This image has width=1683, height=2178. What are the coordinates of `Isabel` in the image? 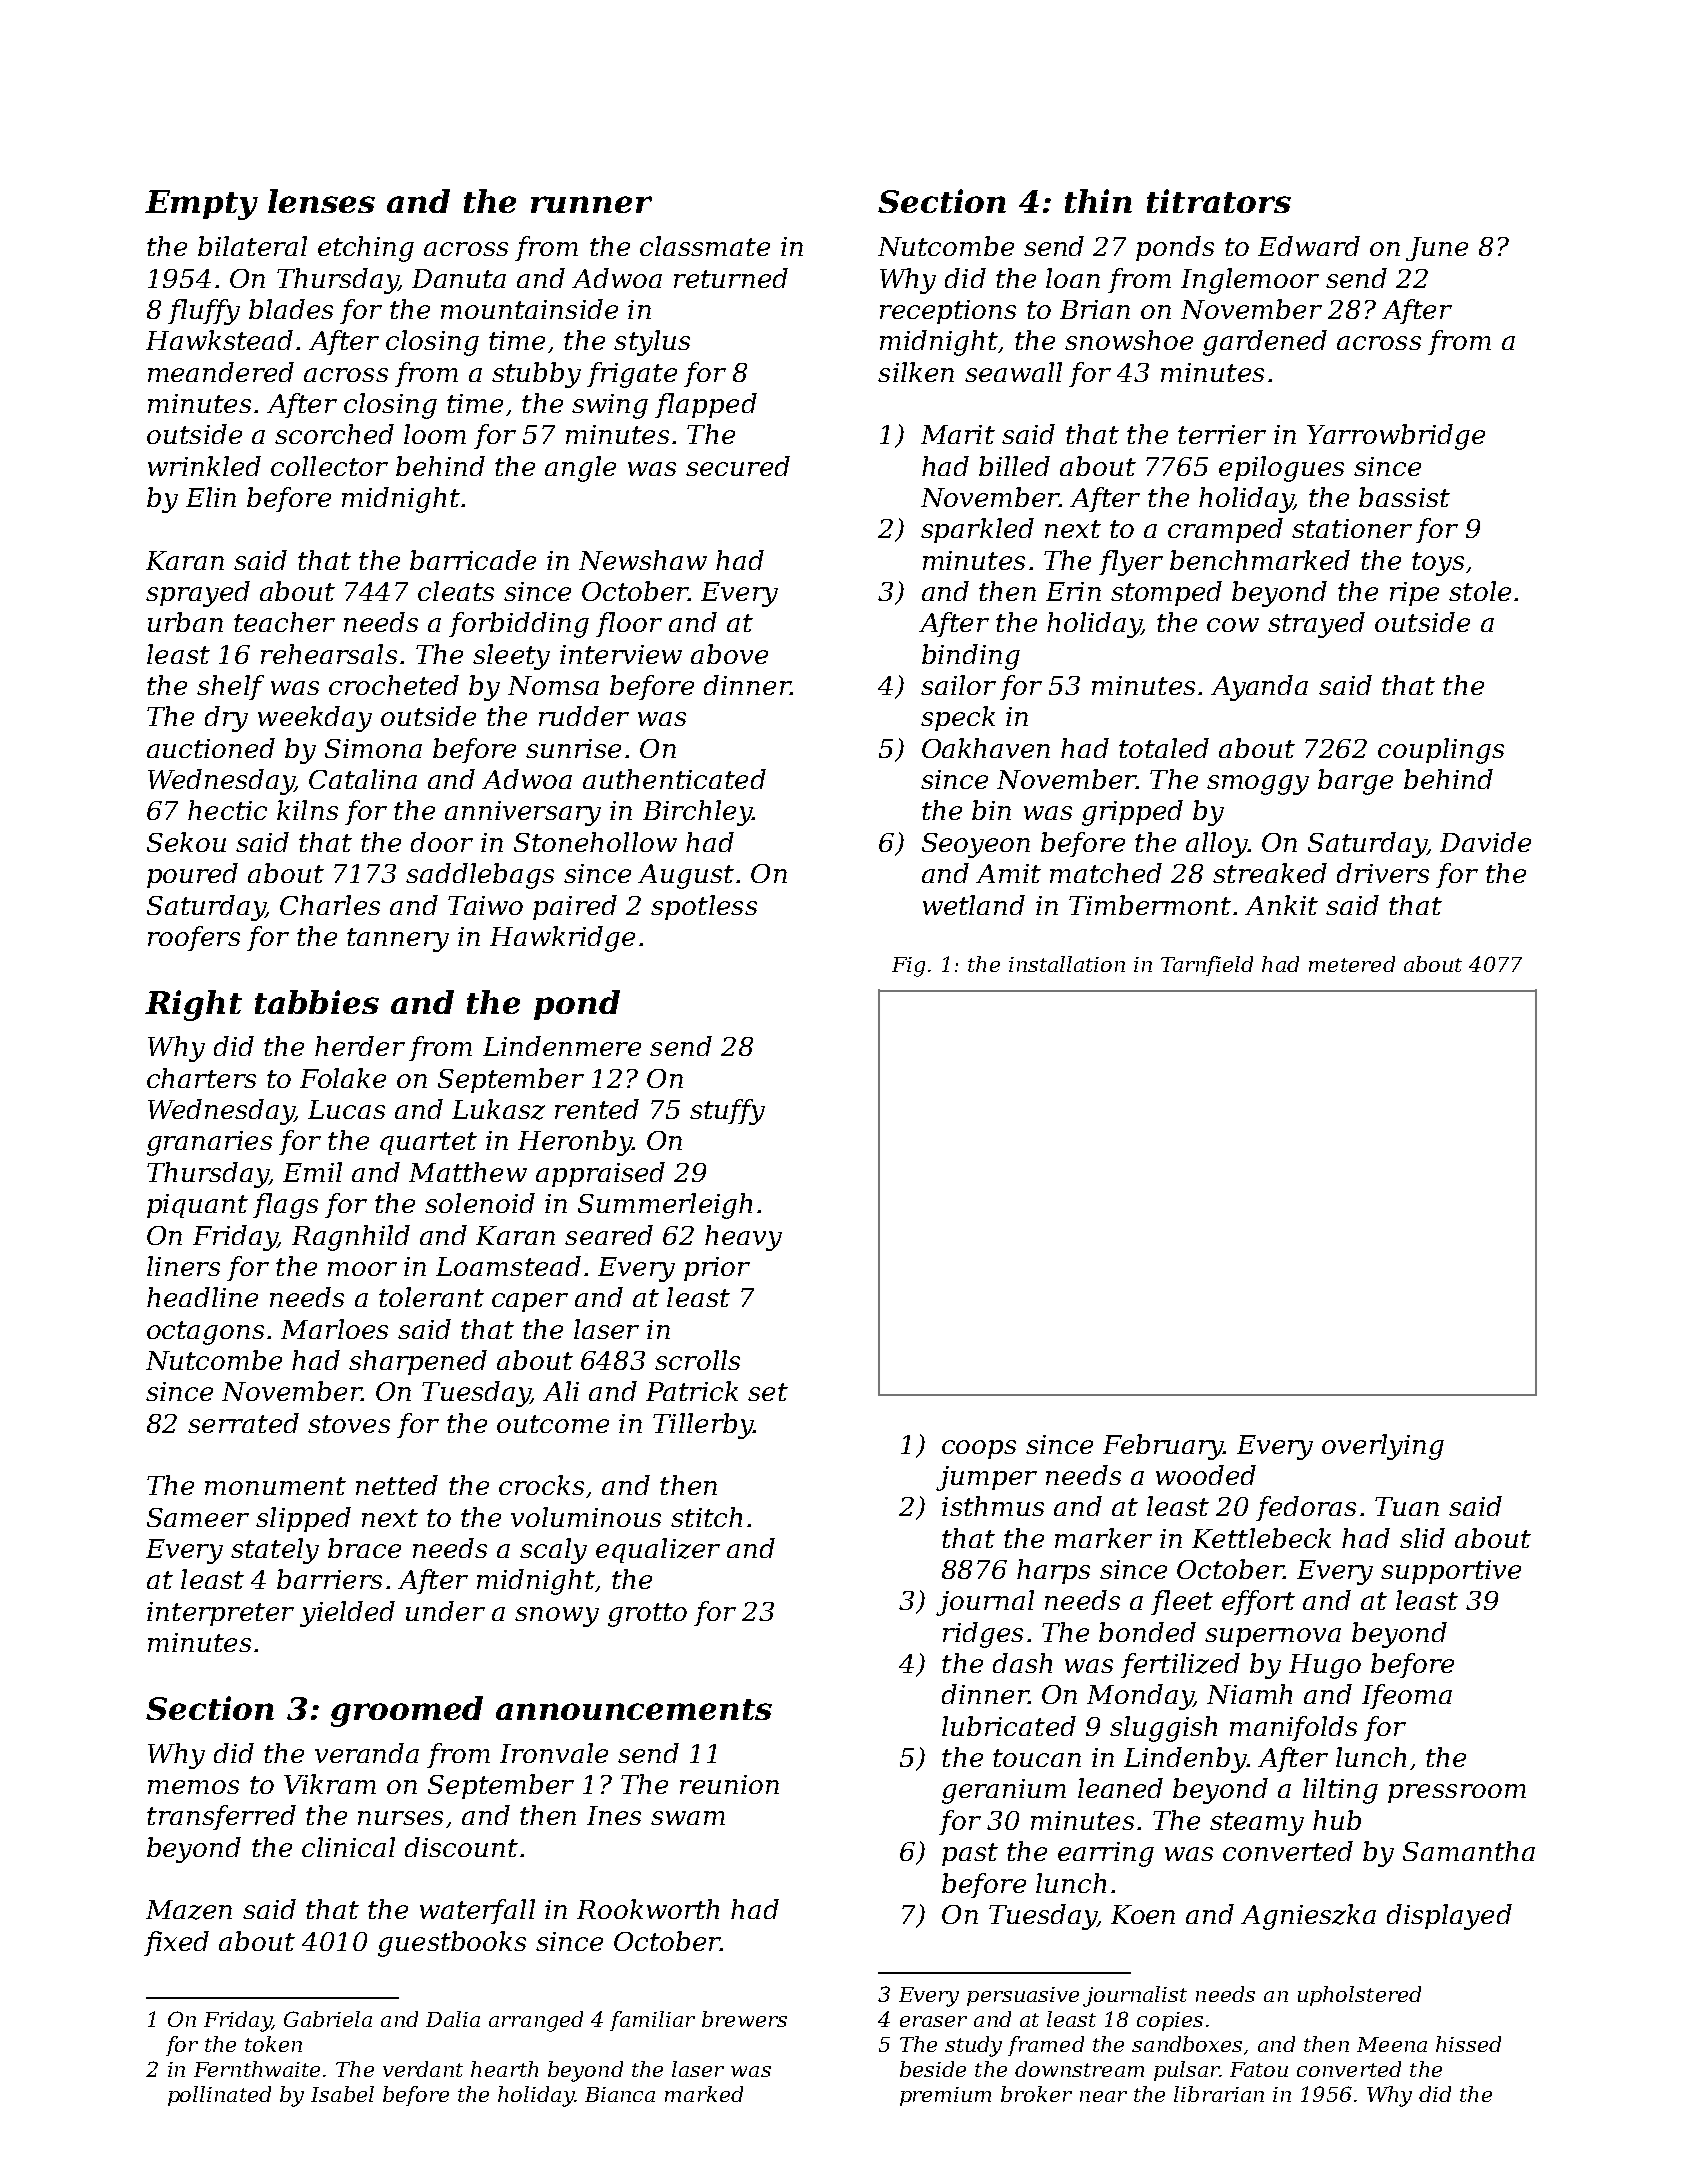 It's located at (342, 2094).
